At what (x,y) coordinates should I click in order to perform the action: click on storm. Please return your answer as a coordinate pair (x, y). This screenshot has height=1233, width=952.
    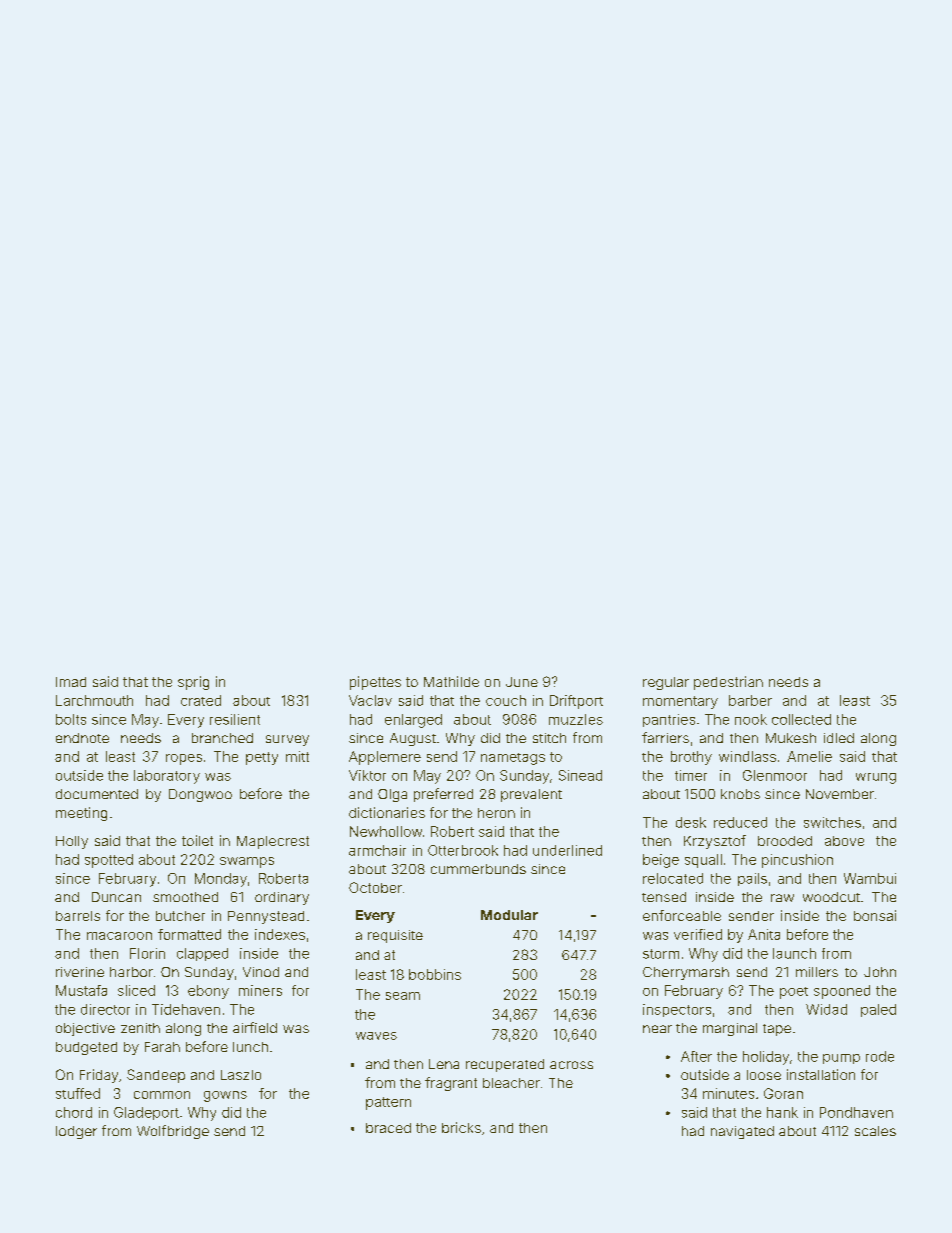
    Looking at the image, I should click on (661, 954).
